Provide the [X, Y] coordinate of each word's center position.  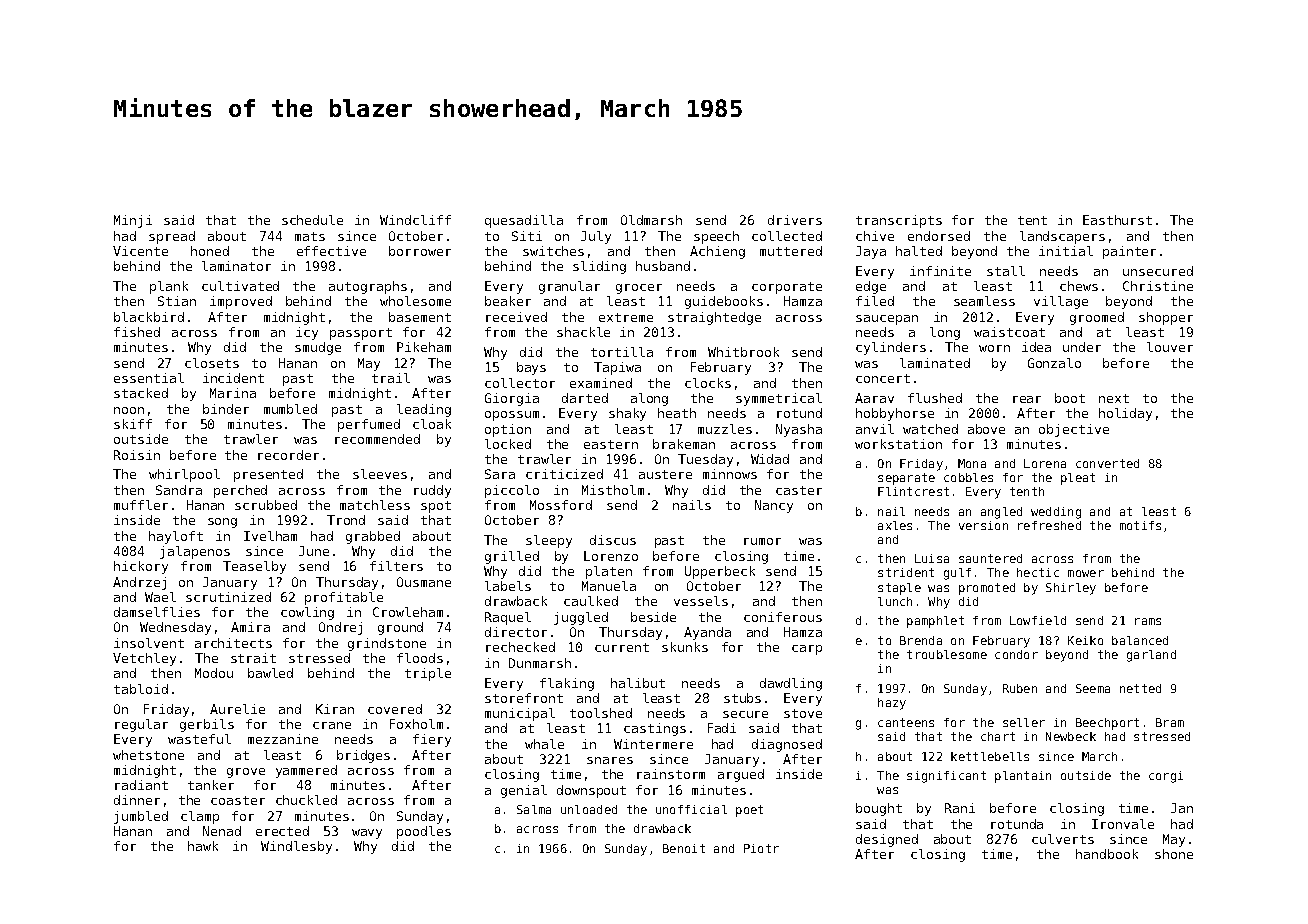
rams [1148, 621]
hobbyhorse [895, 414]
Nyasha [799, 430]
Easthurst [1117, 220]
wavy [367, 834]
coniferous [783, 617]
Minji [133, 221]
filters [396, 566]
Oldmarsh [651, 220]
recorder [288, 455]
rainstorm [671, 774]
